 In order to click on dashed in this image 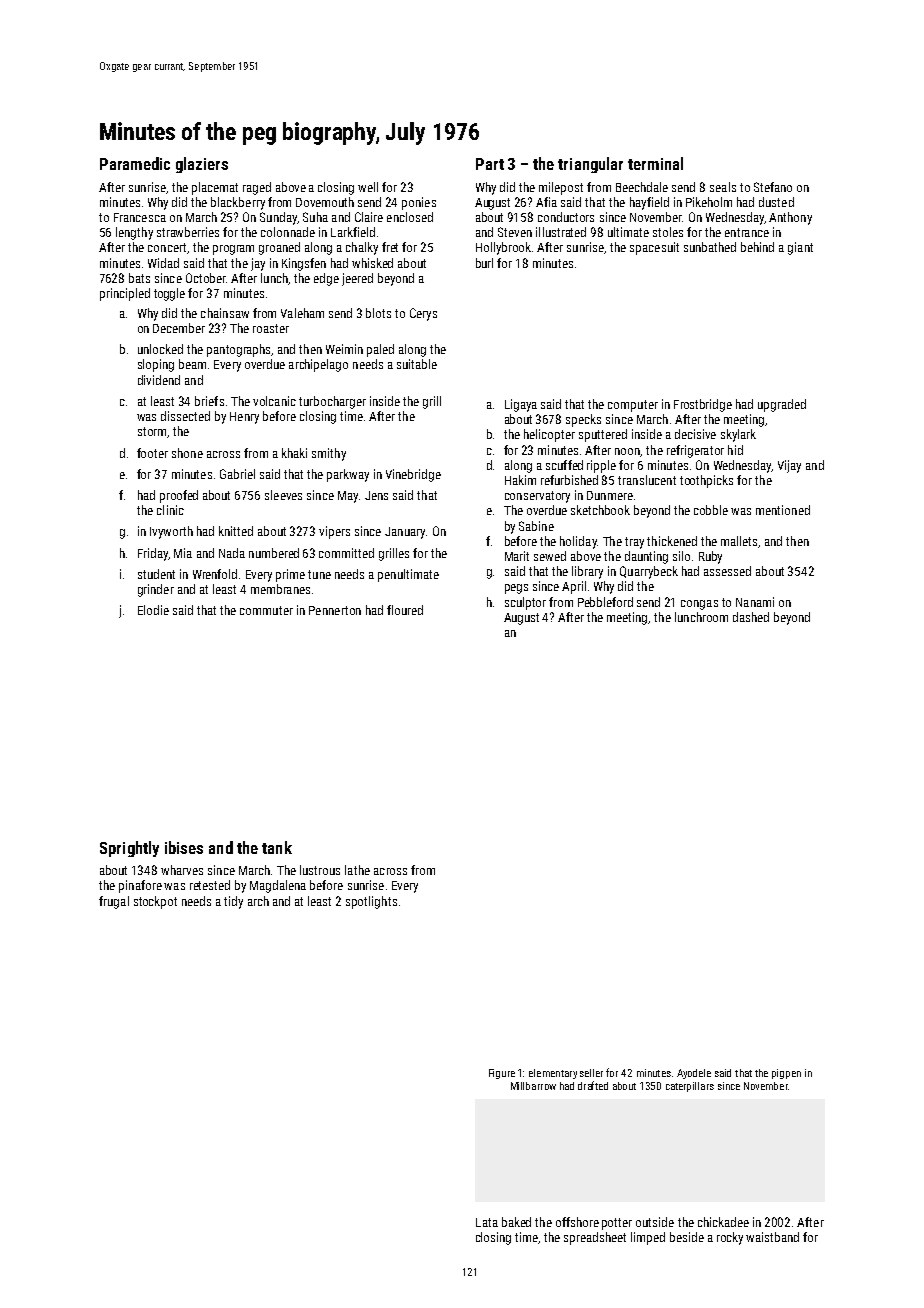, I will do `click(751, 617)`.
